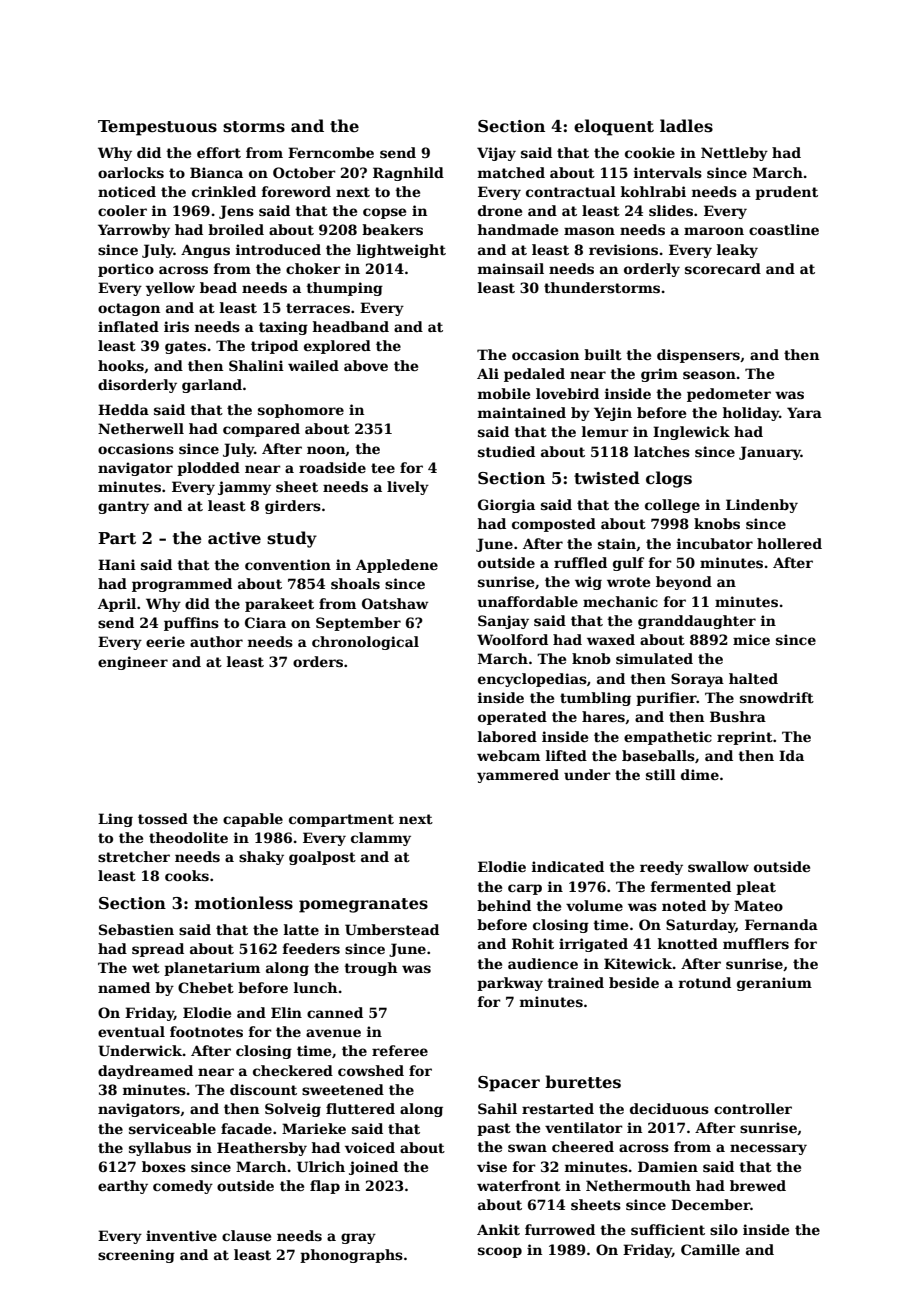  What do you see at coordinates (370, 969) in the image?
I see `trough` at bounding box center [370, 969].
